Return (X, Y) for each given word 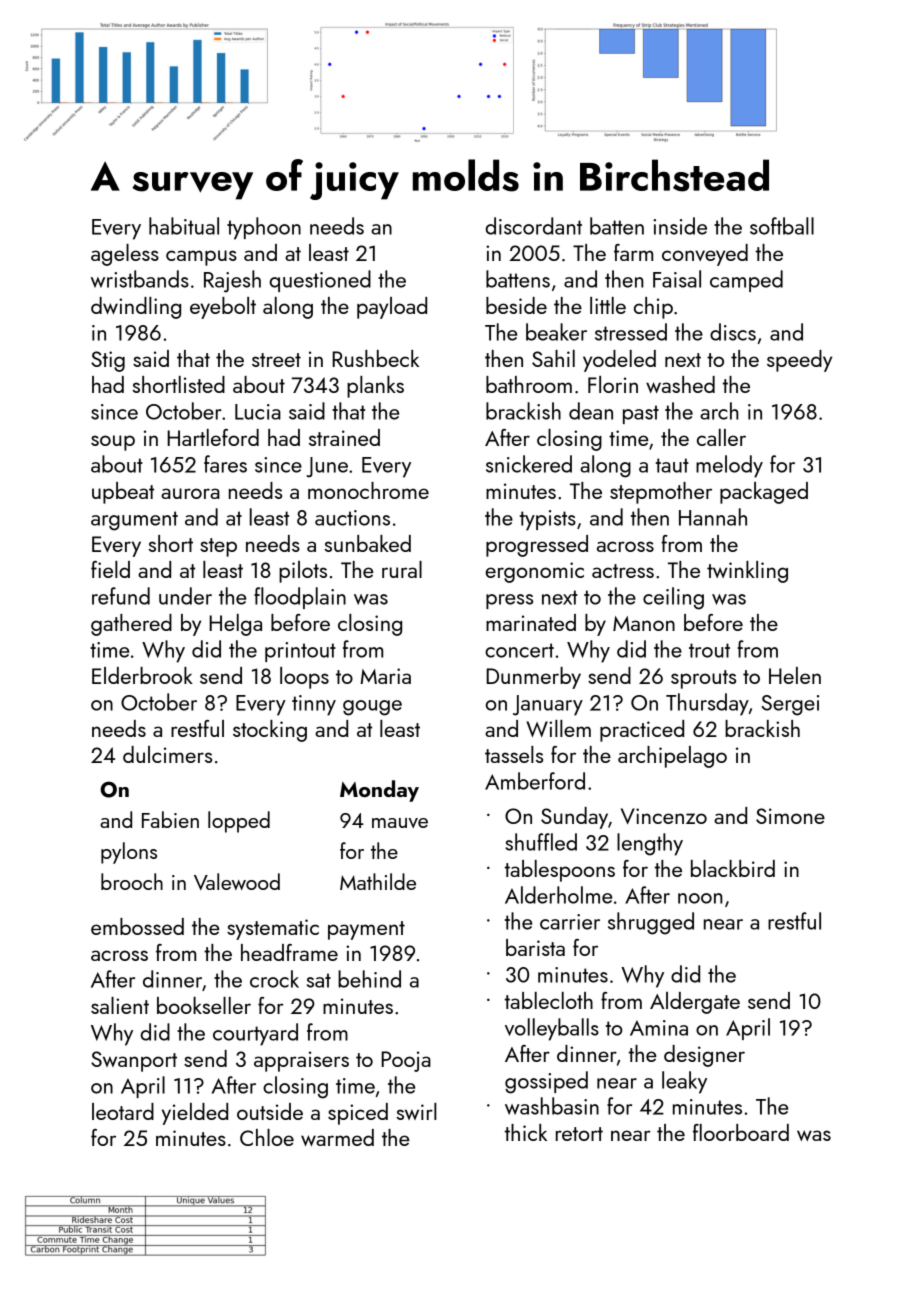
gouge (372, 708)
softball (782, 226)
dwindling (136, 308)
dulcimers (167, 754)
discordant (534, 226)
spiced (358, 1114)
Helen (795, 675)
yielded (195, 1114)
